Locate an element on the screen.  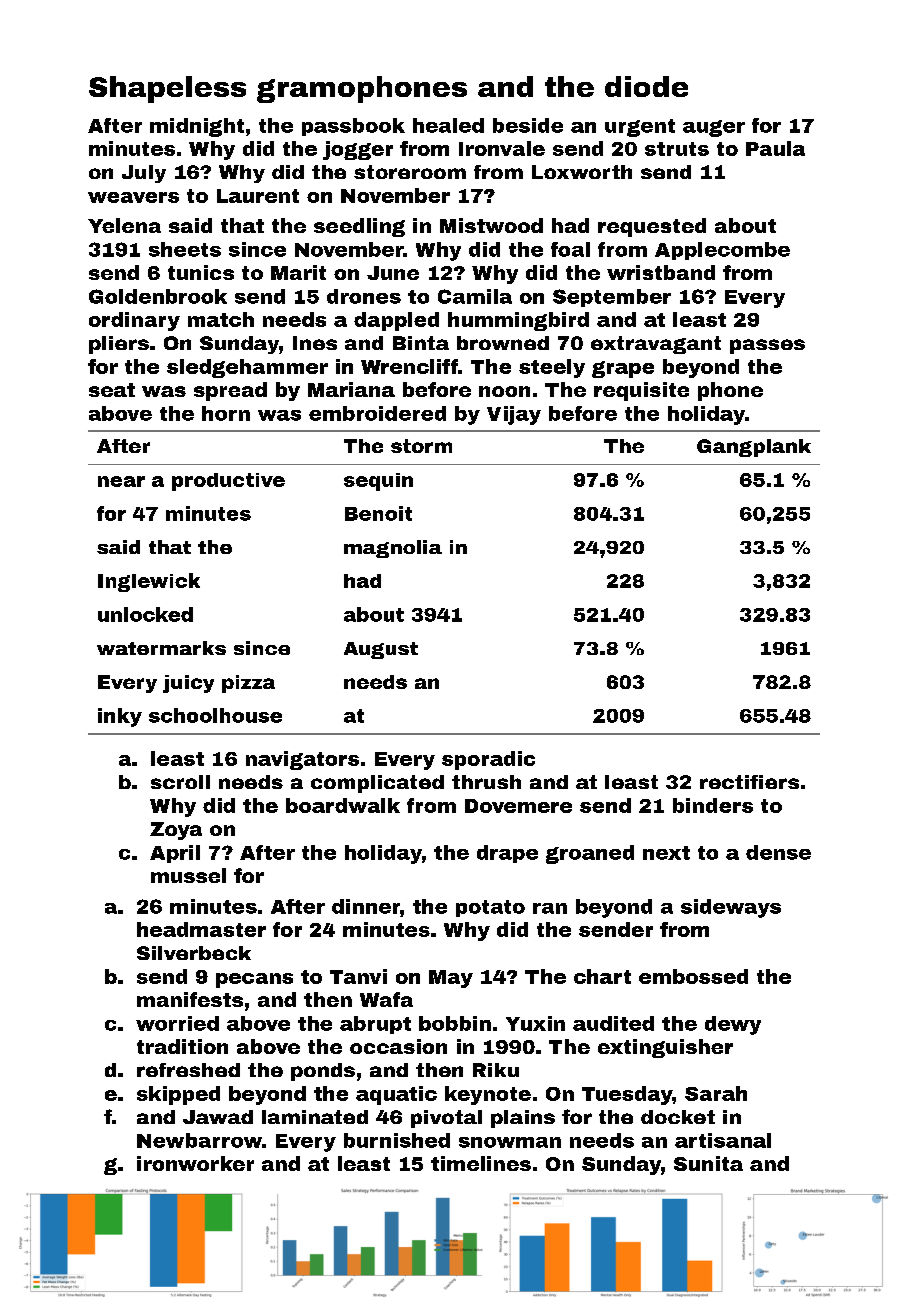
rectifiers is located at coordinates (749, 782).
